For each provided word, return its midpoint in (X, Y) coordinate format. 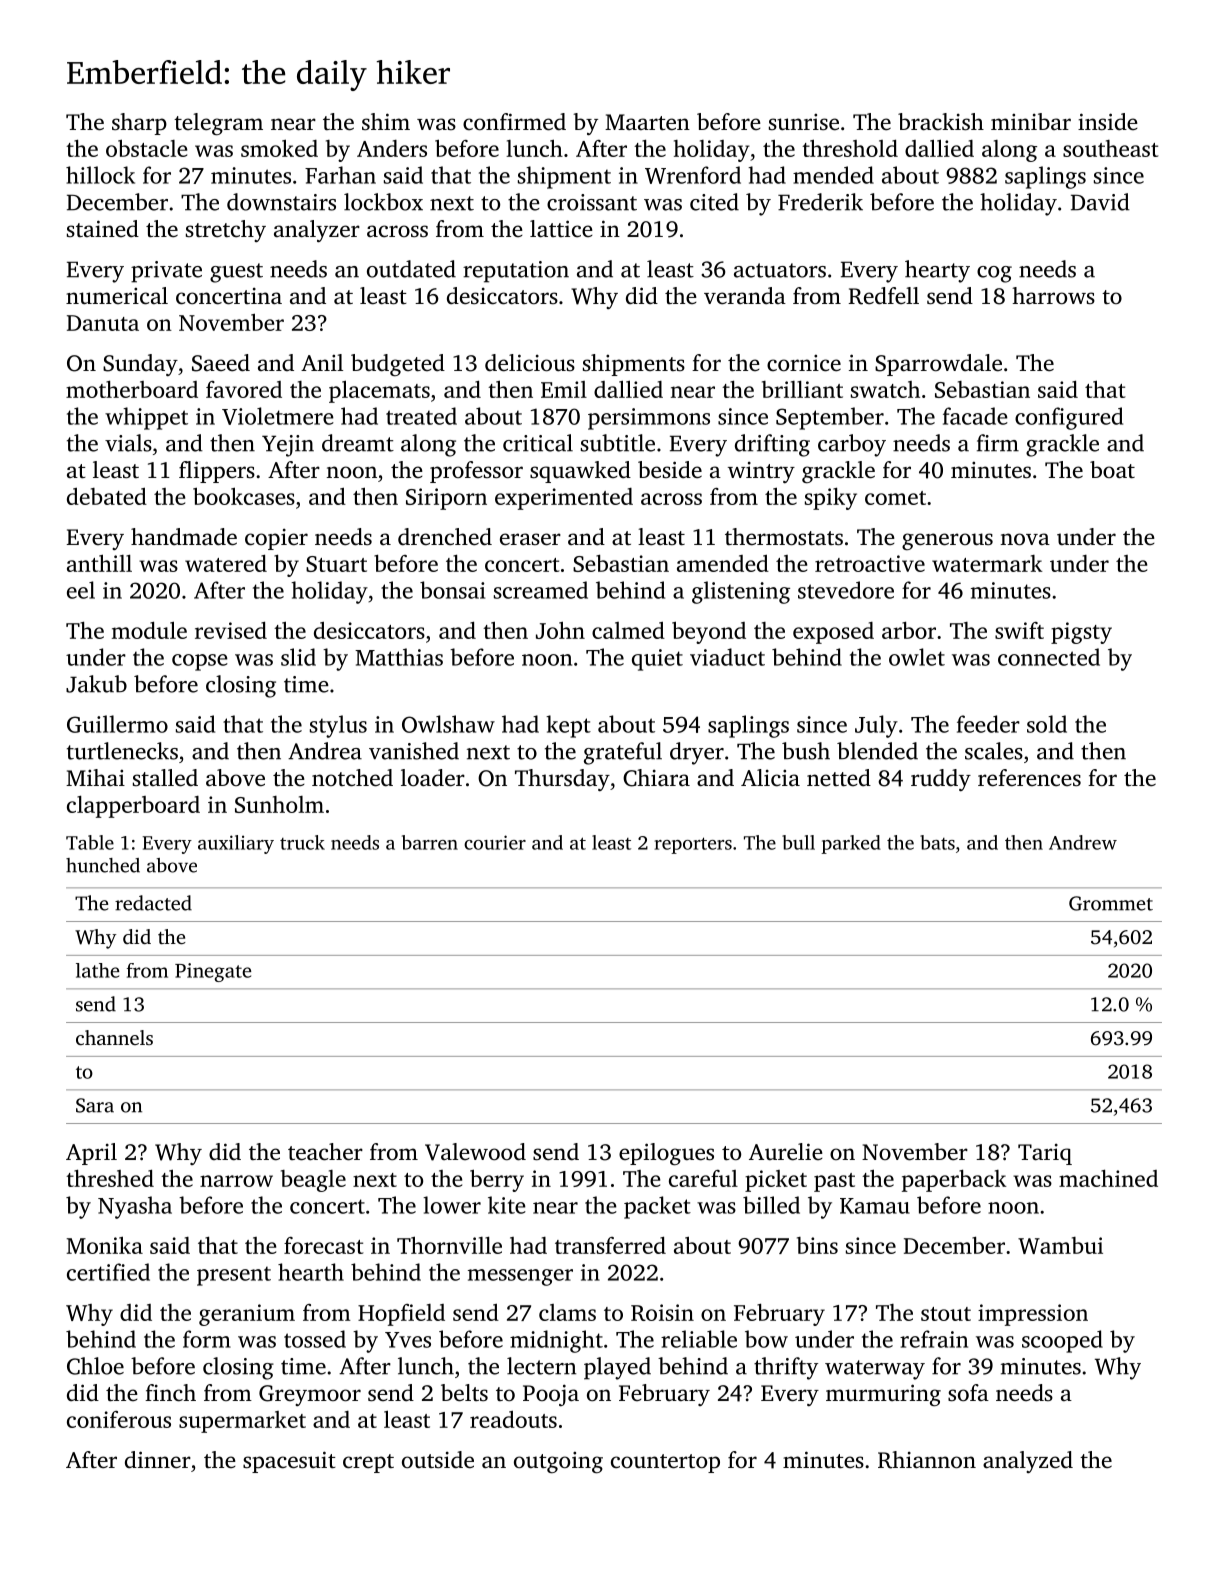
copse (200, 662)
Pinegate (213, 972)
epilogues (666, 1154)
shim (386, 121)
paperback (954, 1180)
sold (1047, 724)
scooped (1062, 1341)
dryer (697, 753)
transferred (610, 1245)
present (234, 1276)
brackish (941, 122)
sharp (139, 124)
